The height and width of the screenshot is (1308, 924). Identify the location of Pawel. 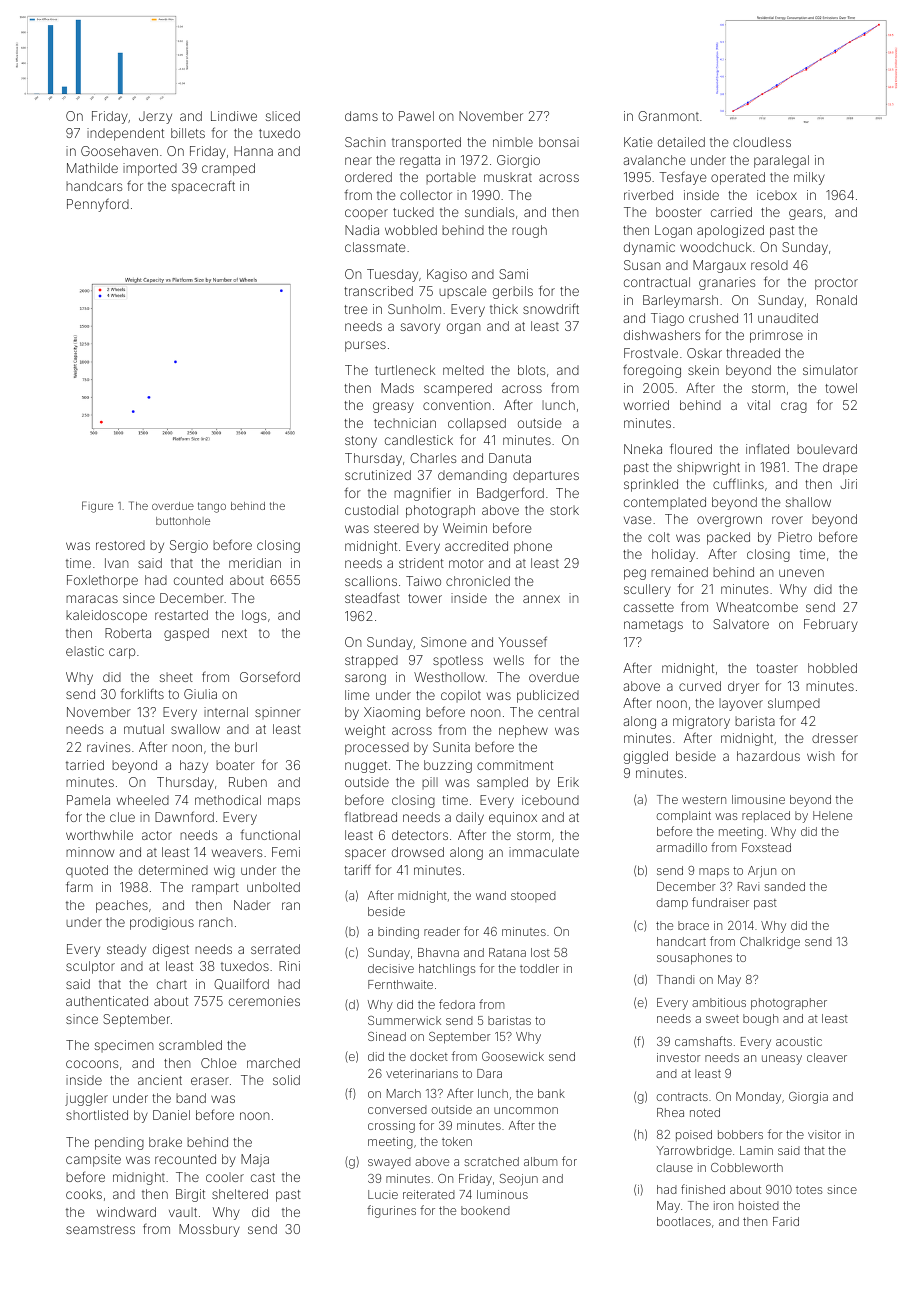
(416, 116).
